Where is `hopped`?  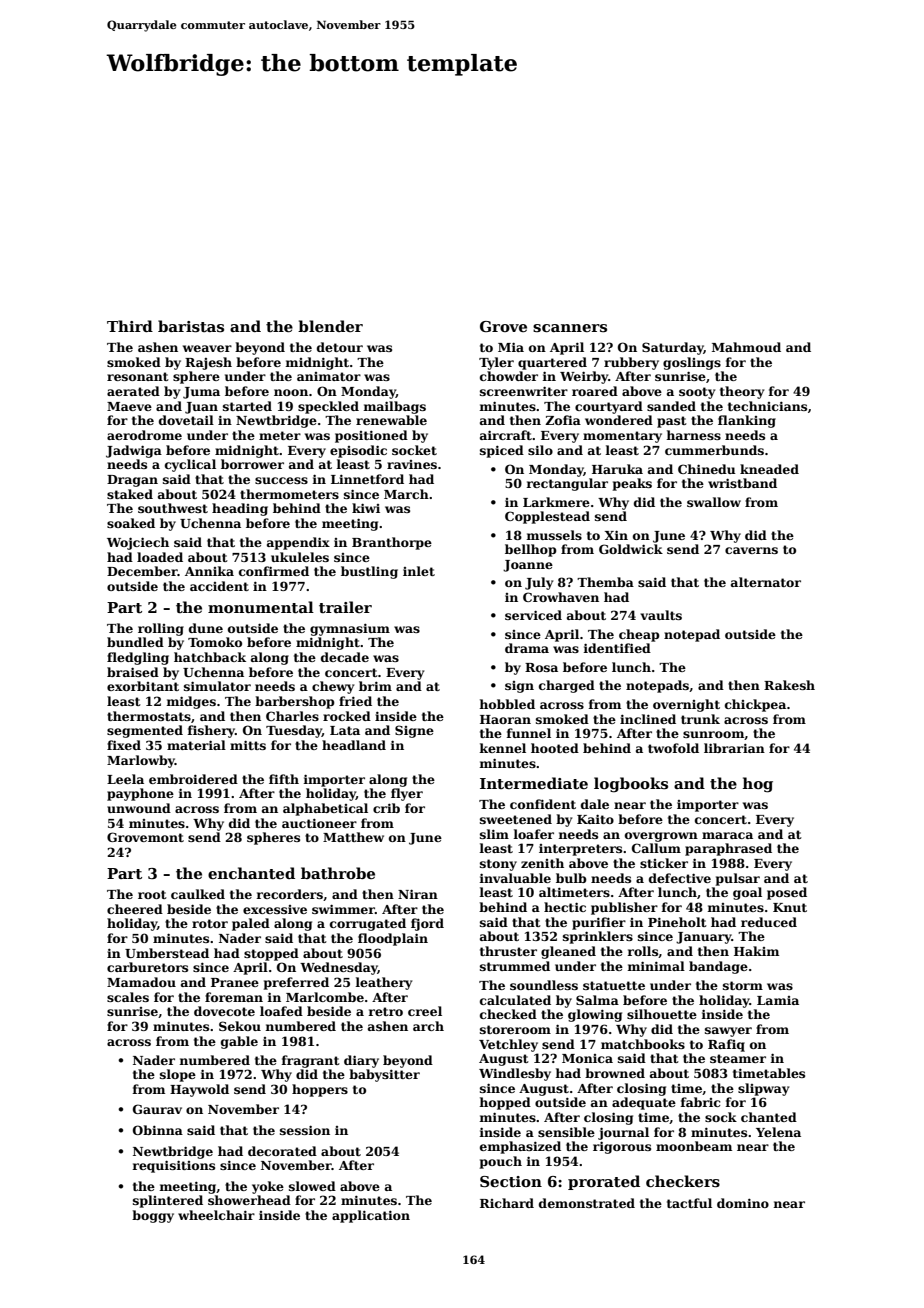 hopped is located at coordinates (505, 1103).
